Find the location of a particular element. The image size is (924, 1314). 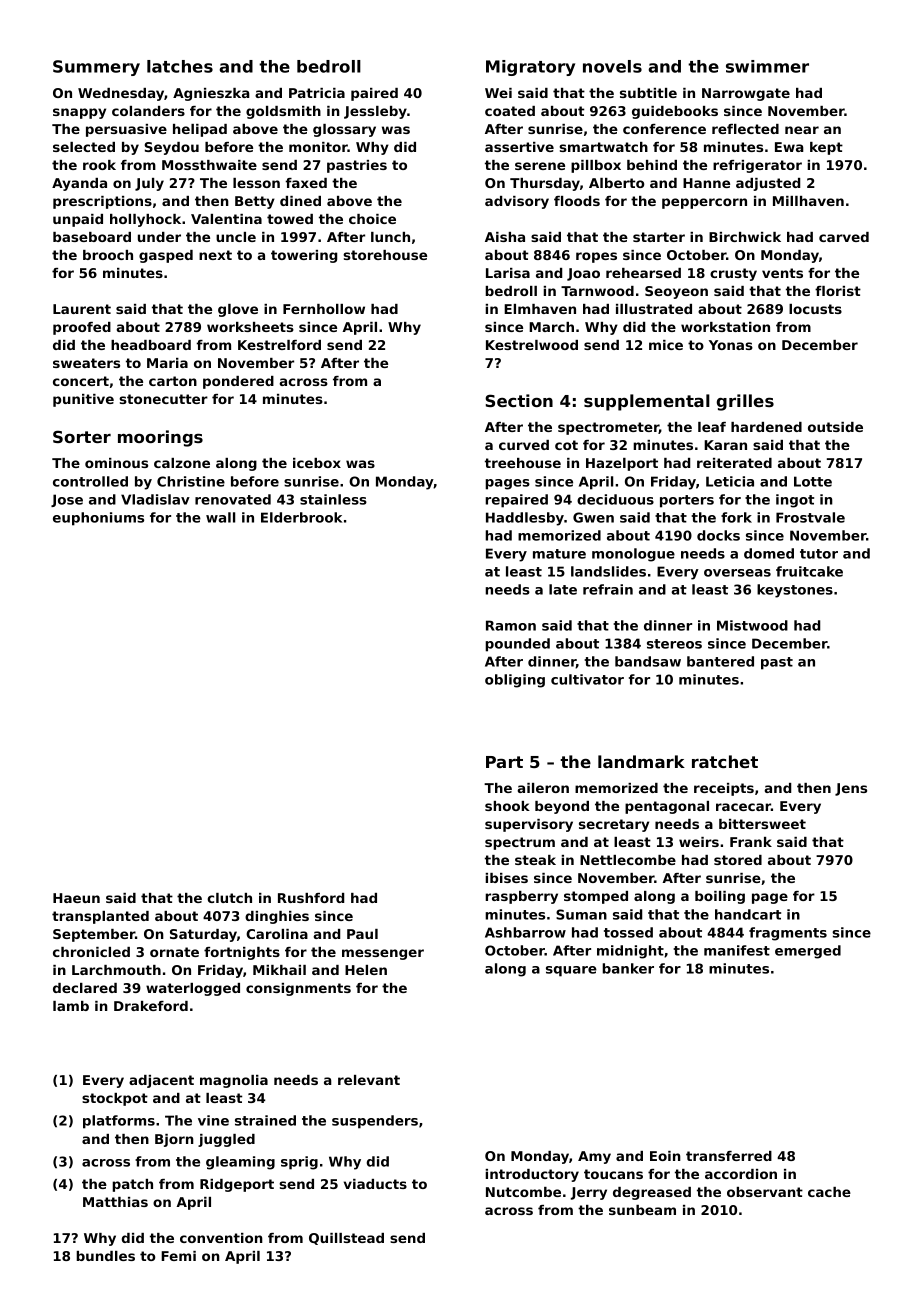

sunbeam is located at coordinates (642, 1210).
